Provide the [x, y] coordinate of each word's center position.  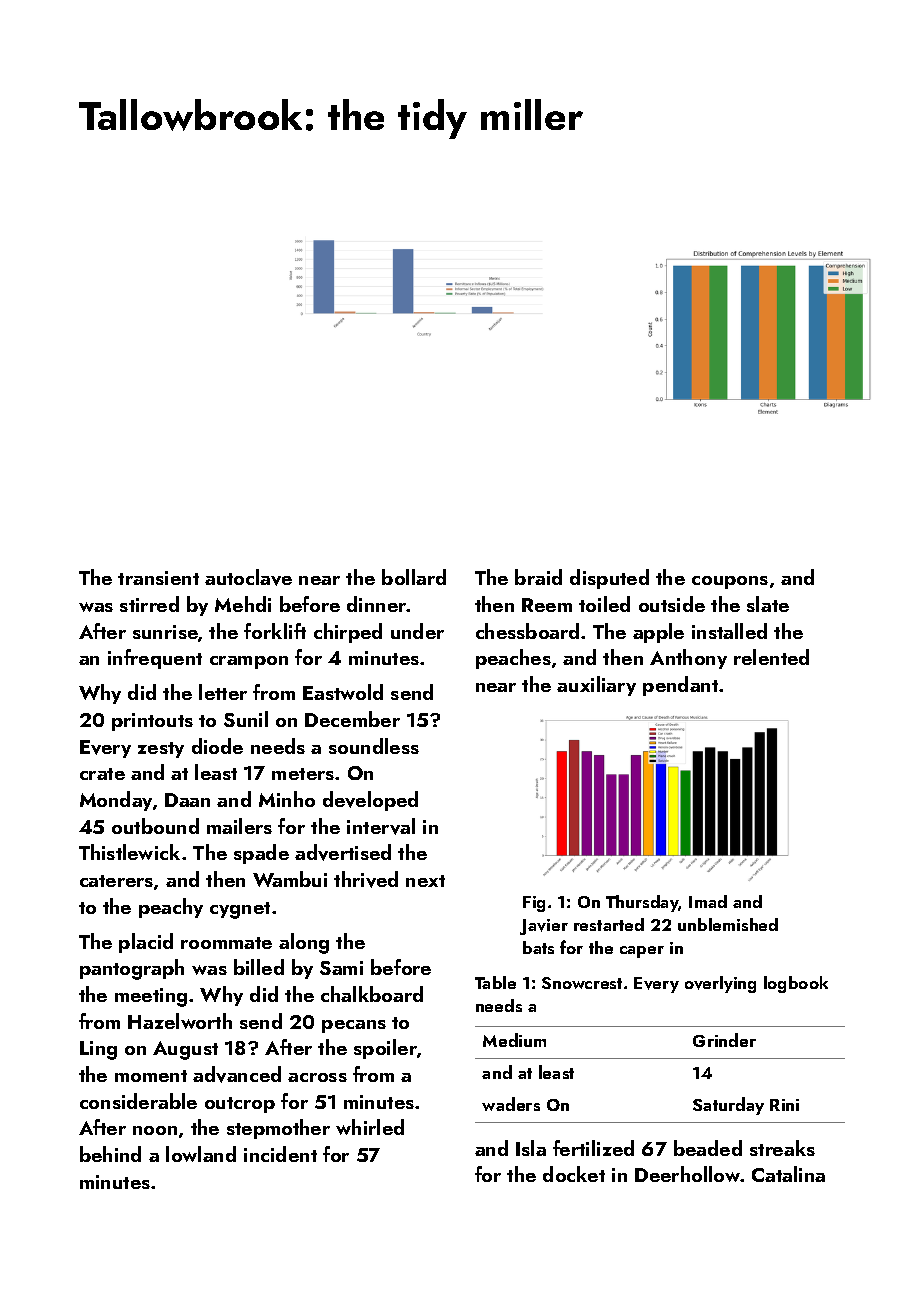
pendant [680, 686]
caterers [116, 881]
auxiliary [596, 686]
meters [303, 774]
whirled [370, 1127]
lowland [201, 1154]
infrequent [155, 659]
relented [771, 657]
